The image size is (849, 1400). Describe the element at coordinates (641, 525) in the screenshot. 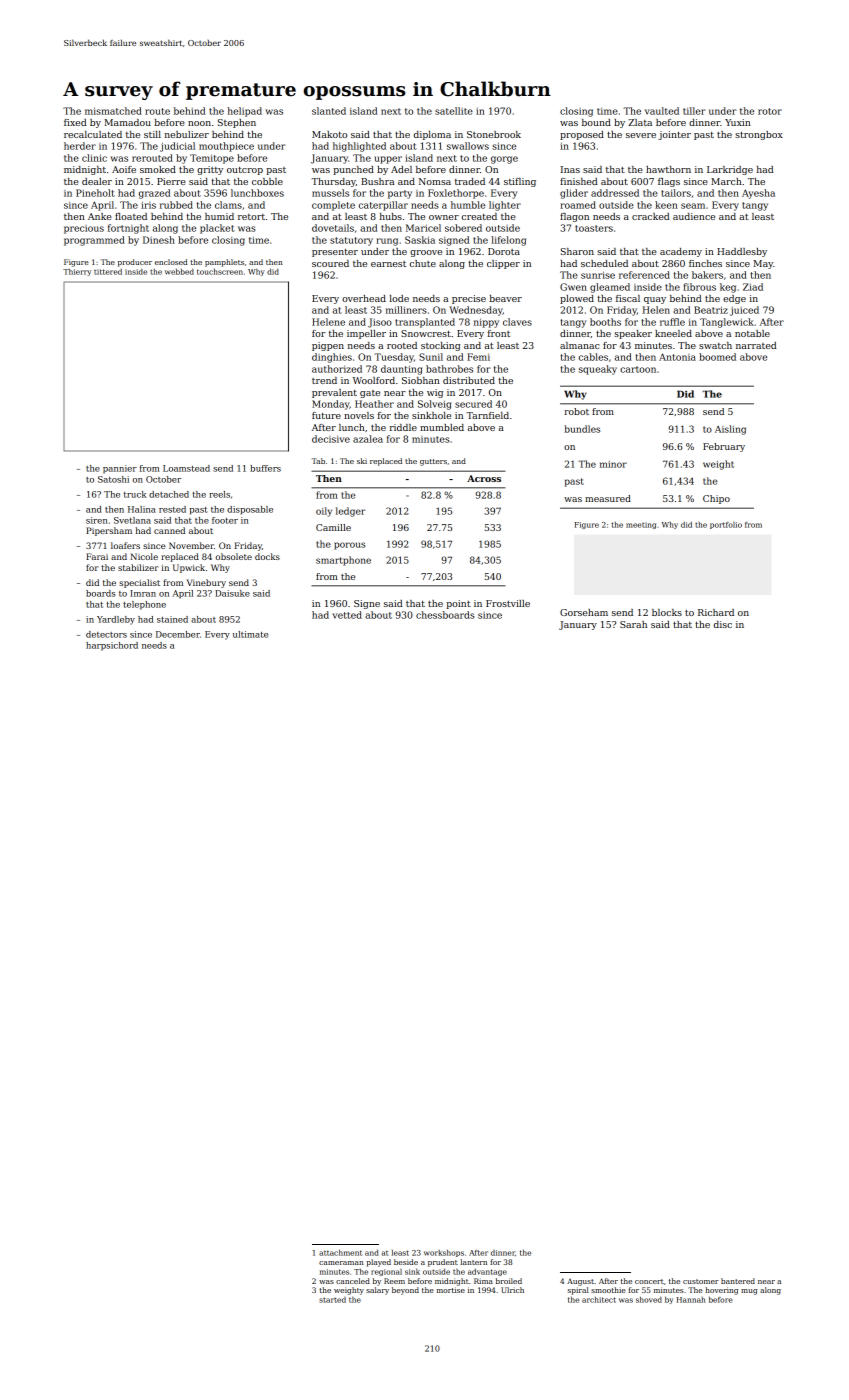

I see `meeting` at that location.
